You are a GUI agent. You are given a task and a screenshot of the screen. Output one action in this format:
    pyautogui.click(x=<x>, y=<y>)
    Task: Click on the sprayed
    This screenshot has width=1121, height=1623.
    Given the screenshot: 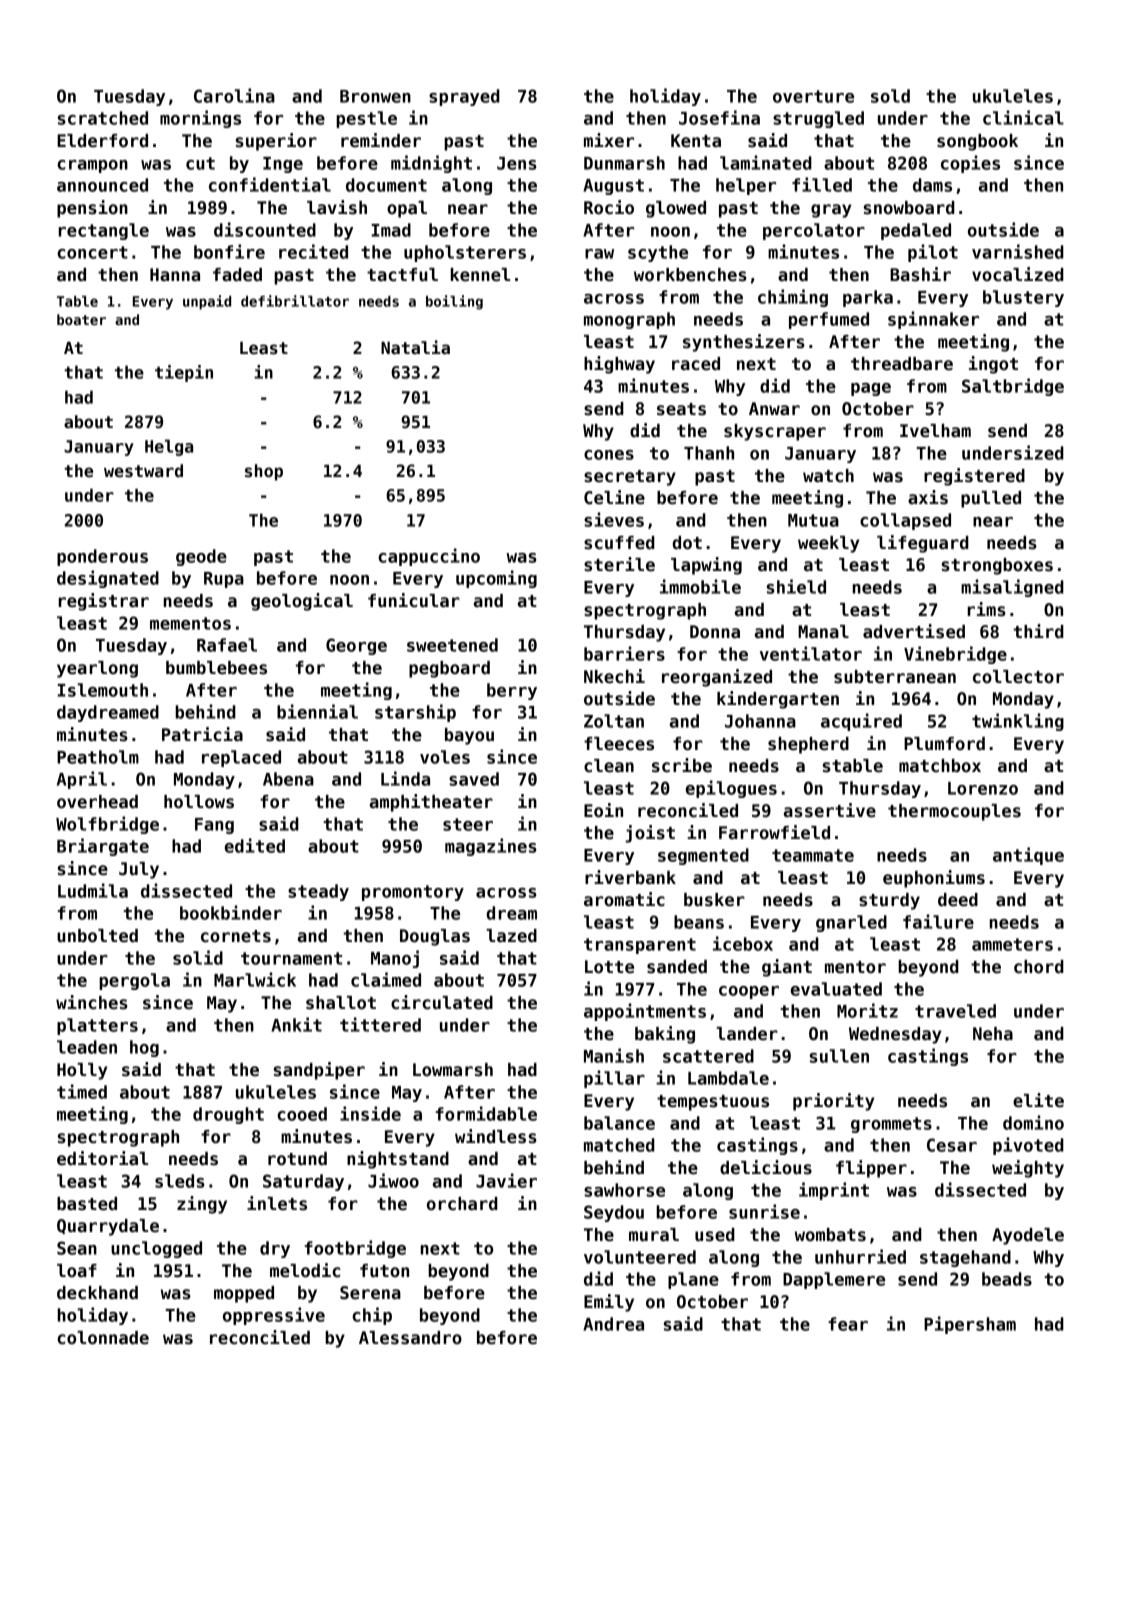 What is the action you would take?
    pyautogui.click(x=464, y=97)
